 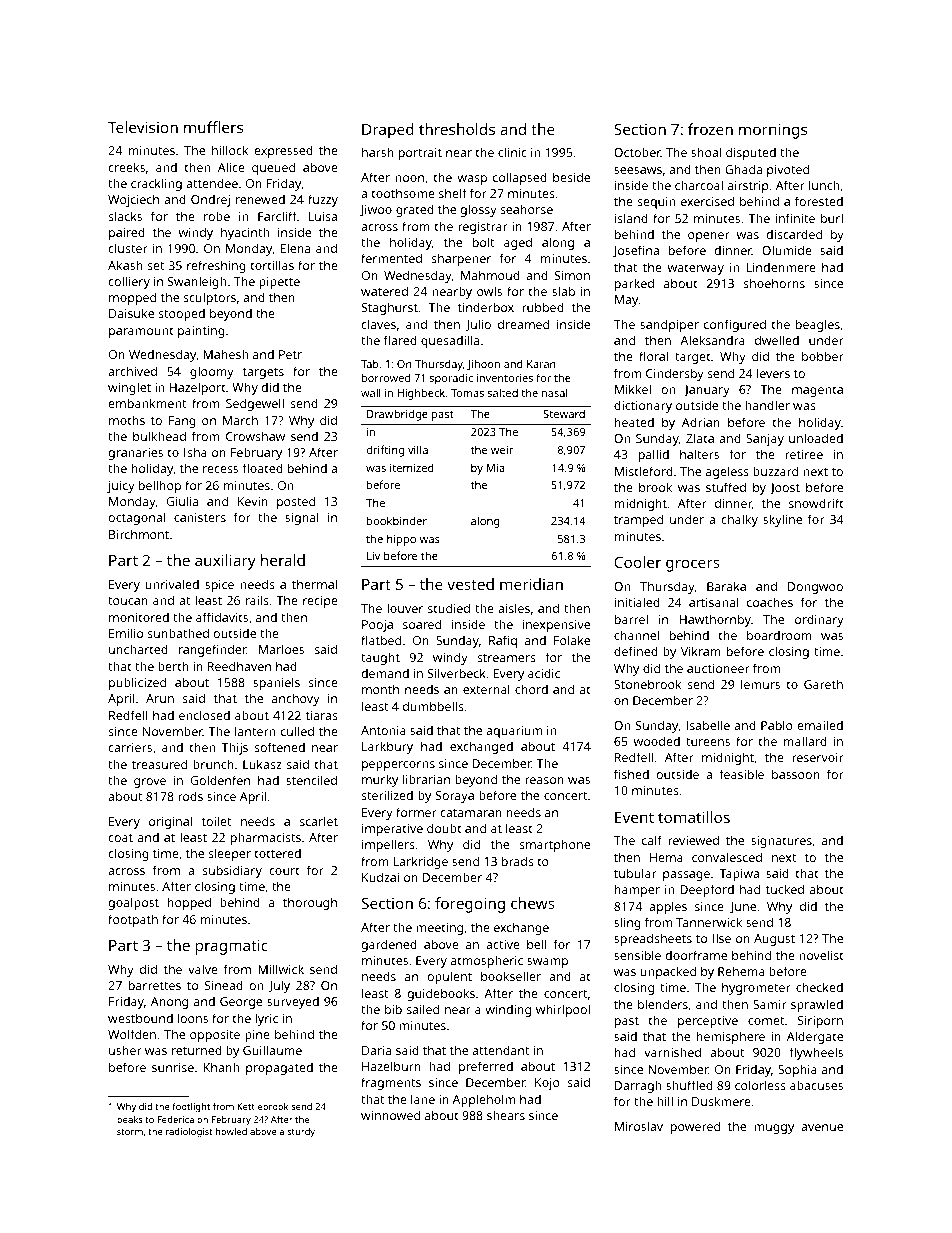 I want to click on Mia, so click(x=496, y=468).
